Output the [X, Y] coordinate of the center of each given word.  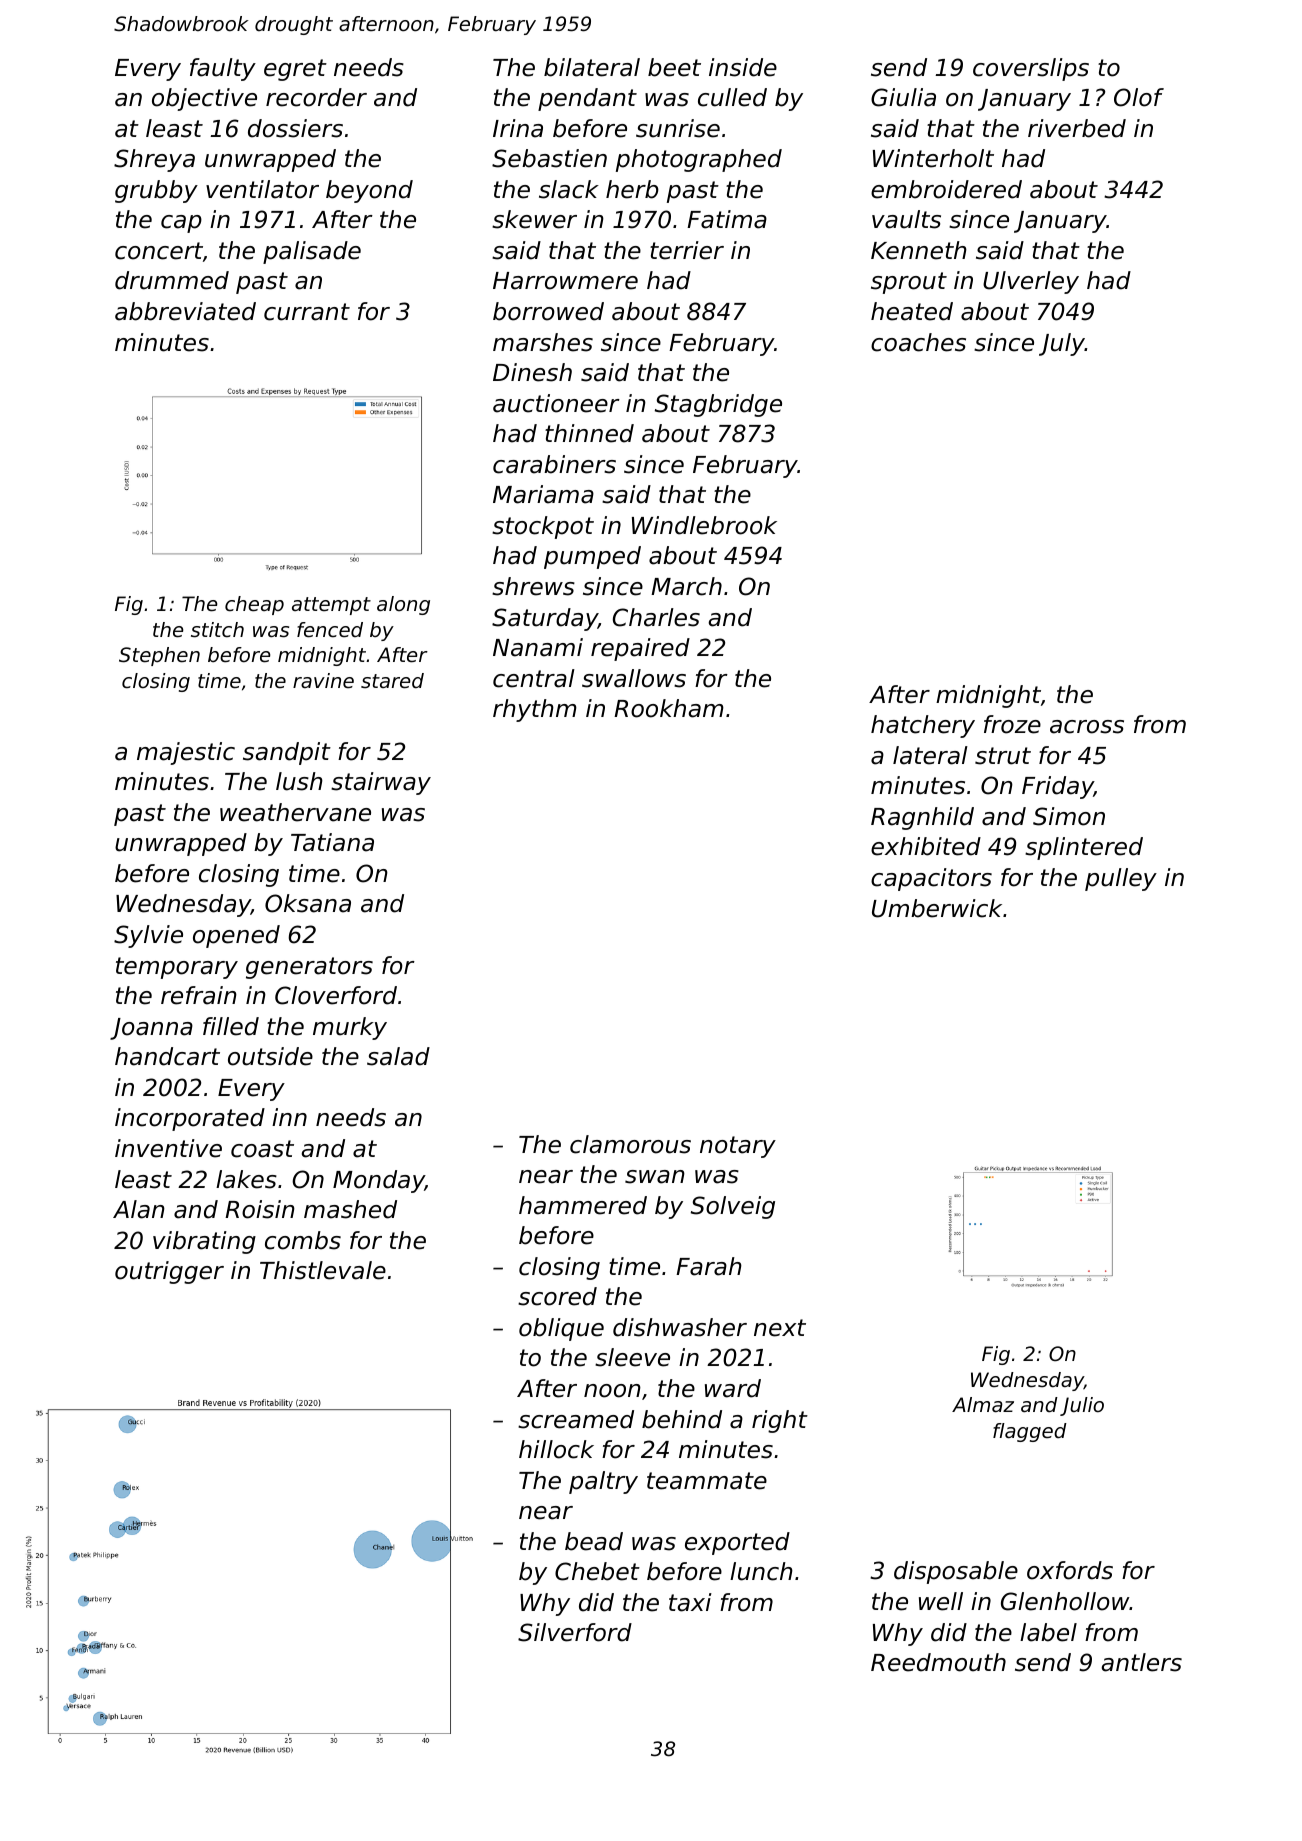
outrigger [169, 1272]
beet [674, 67]
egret [295, 70]
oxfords [1070, 1570]
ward [733, 1388]
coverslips [1031, 69]
